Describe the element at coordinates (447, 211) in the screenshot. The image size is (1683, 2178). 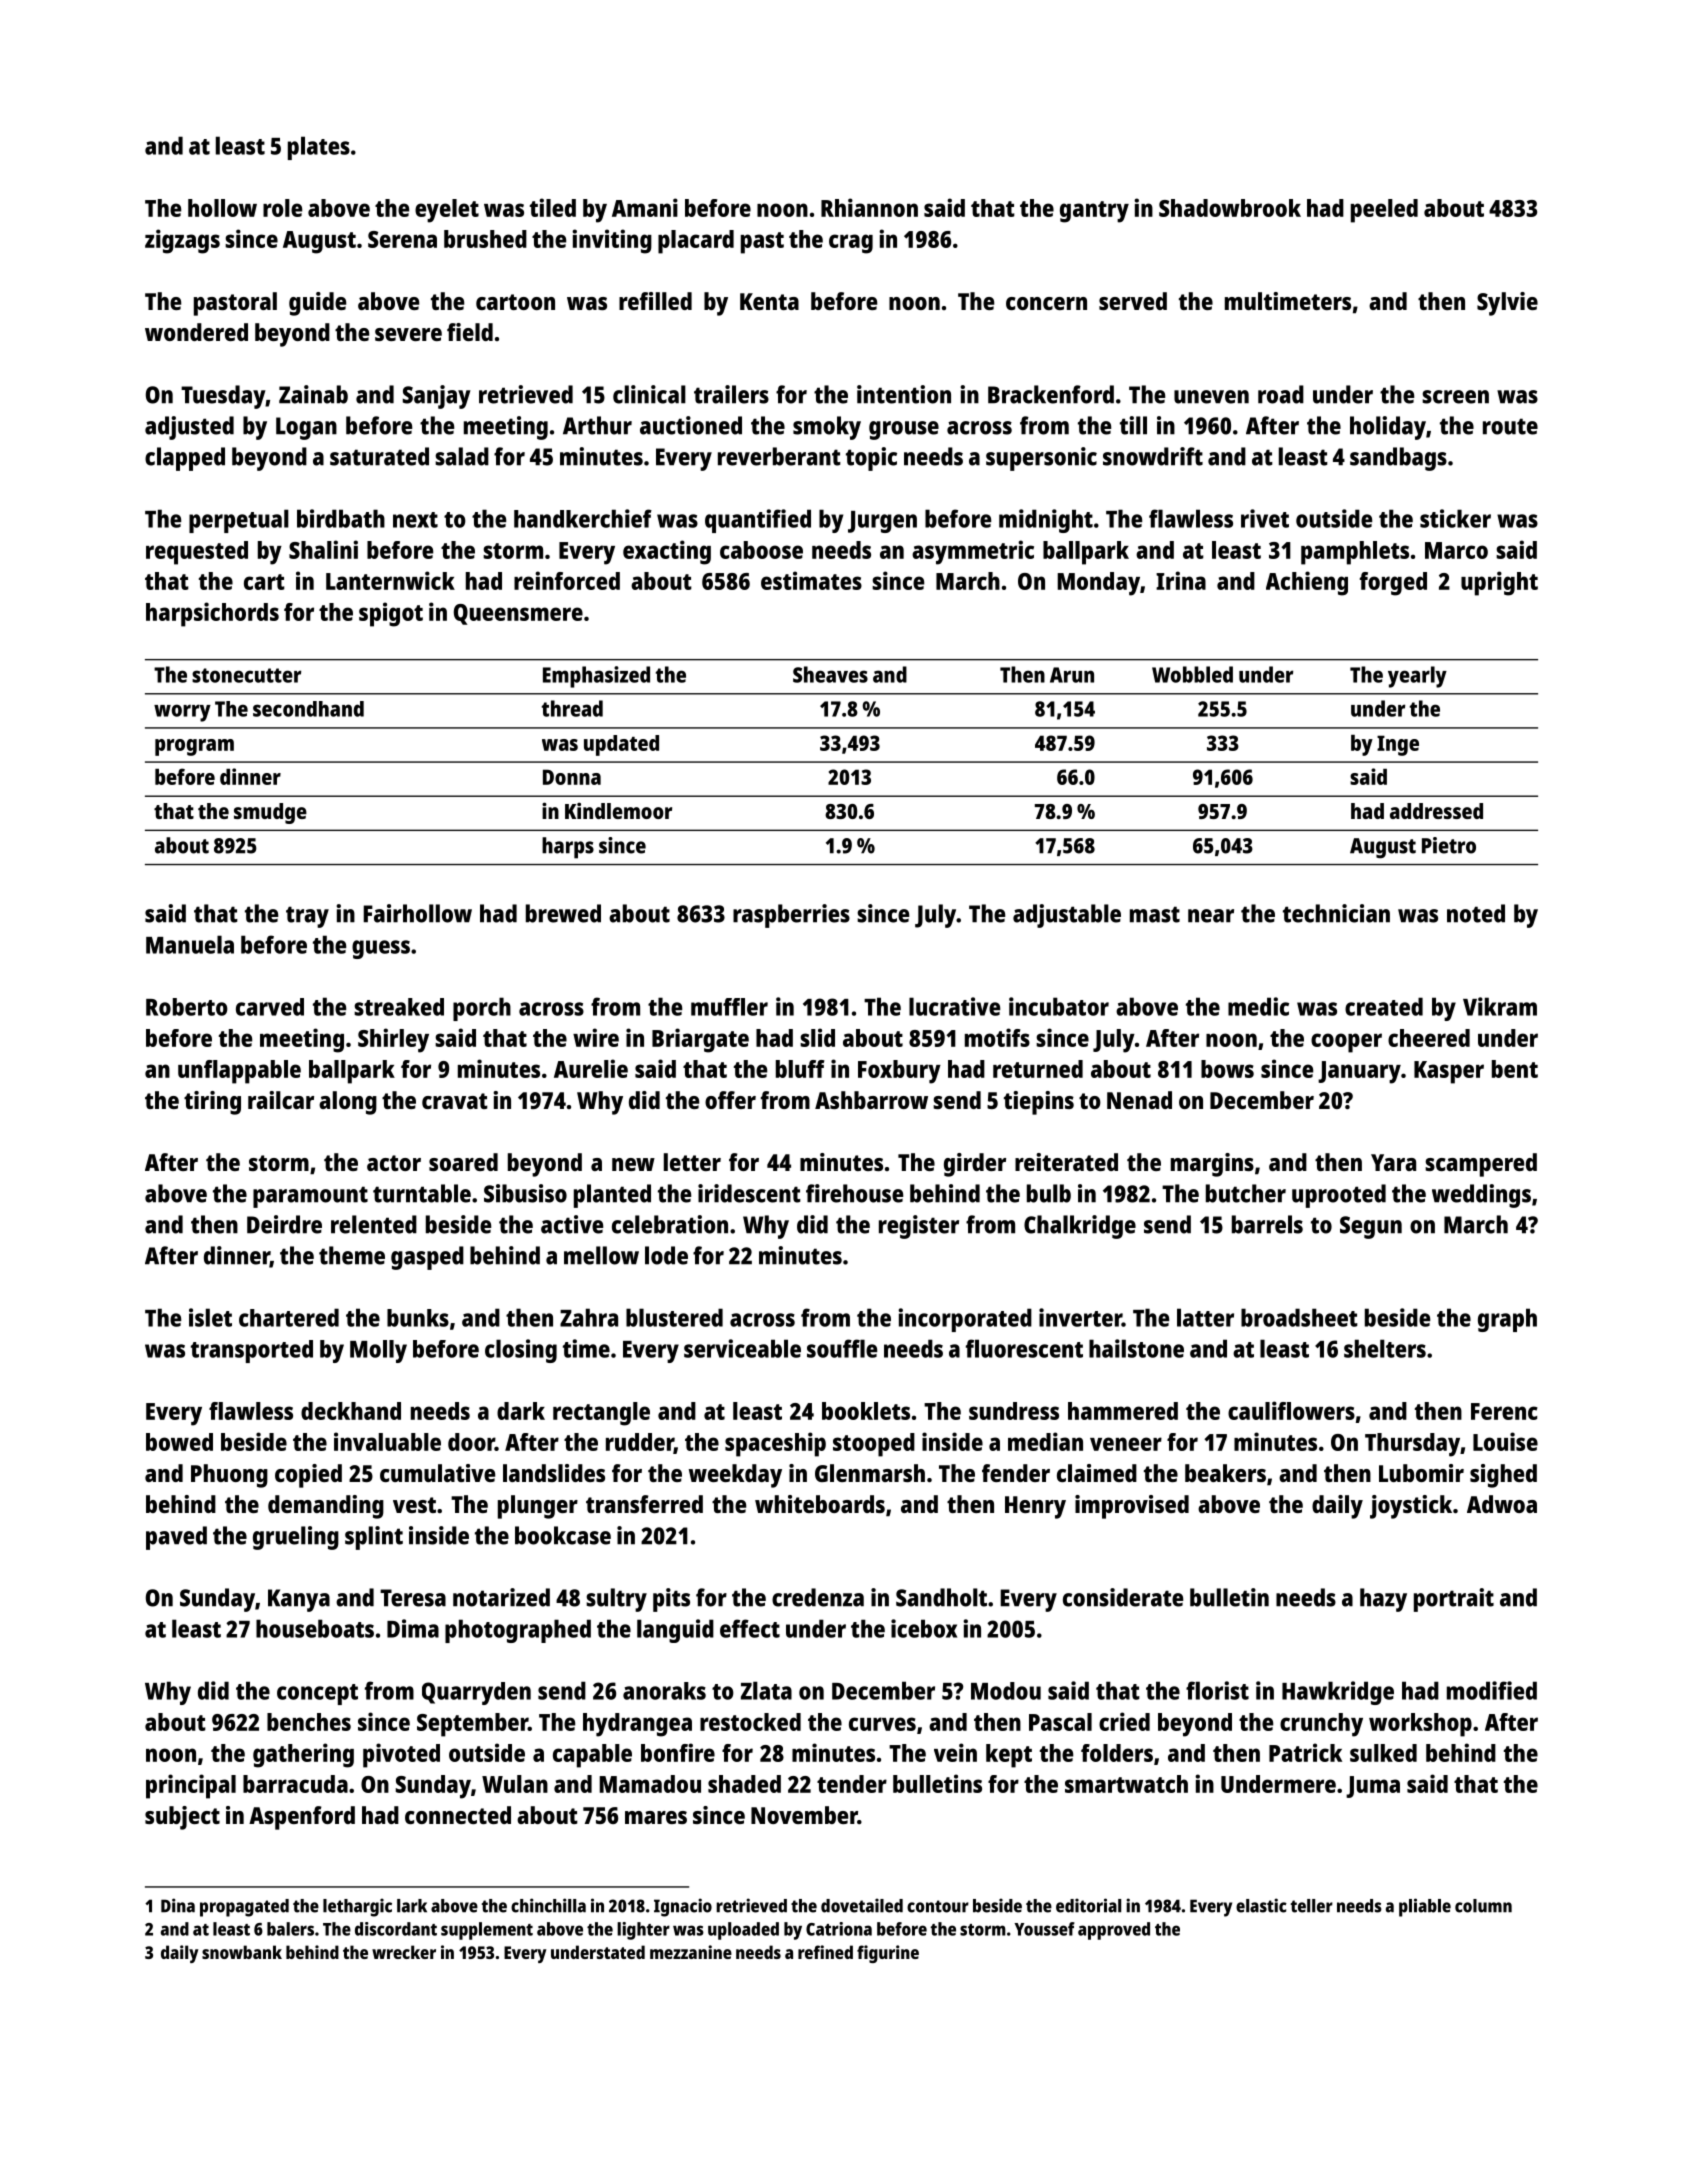
I see `eyelet` at that location.
